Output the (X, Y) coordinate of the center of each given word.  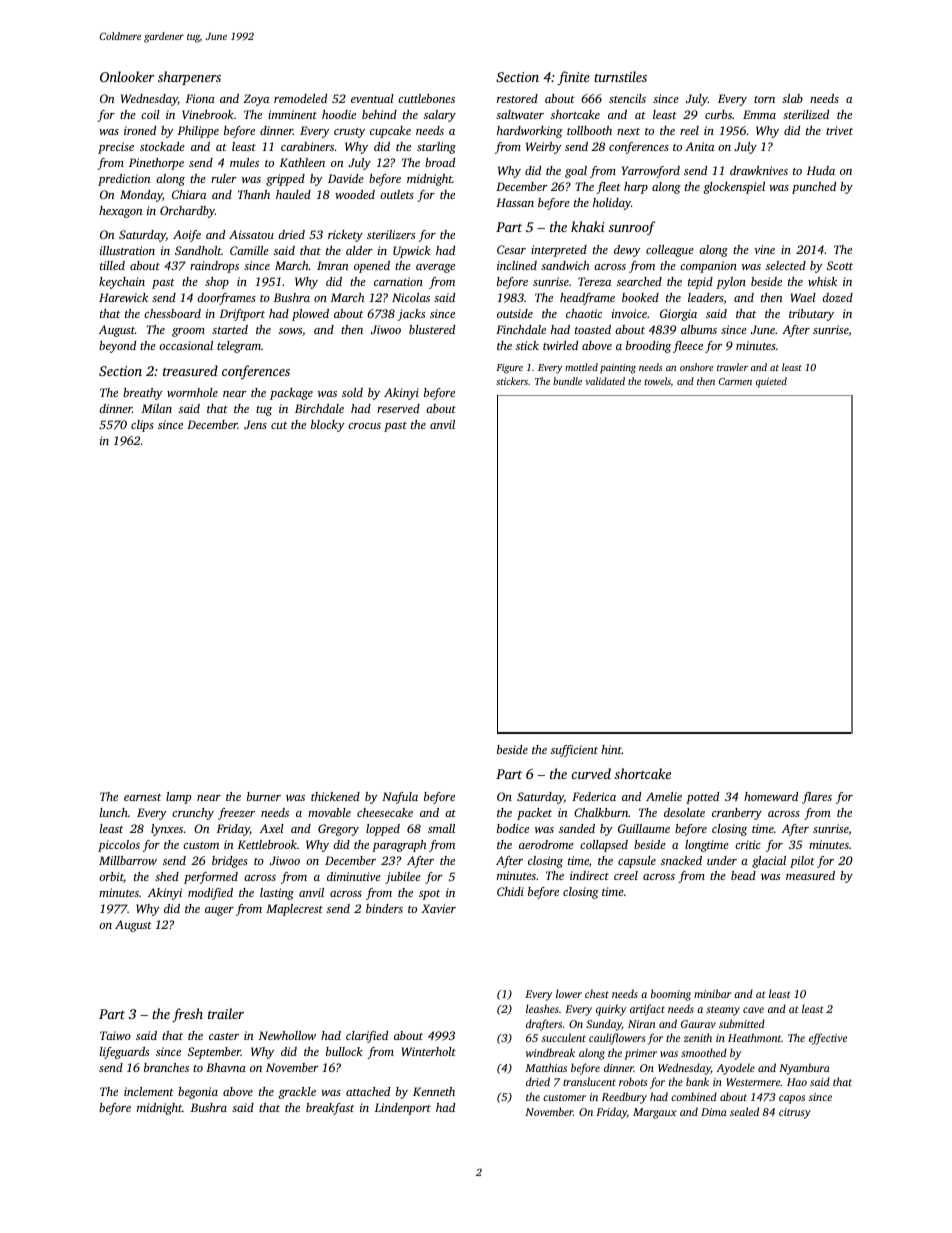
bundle (567, 381)
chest (597, 993)
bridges (230, 862)
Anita (699, 146)
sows (290, 331)
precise (116, 148)
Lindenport (403, 1109)
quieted (771, 382)
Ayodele (735, 1069)
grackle (297, 1093)
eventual (372, 98)
